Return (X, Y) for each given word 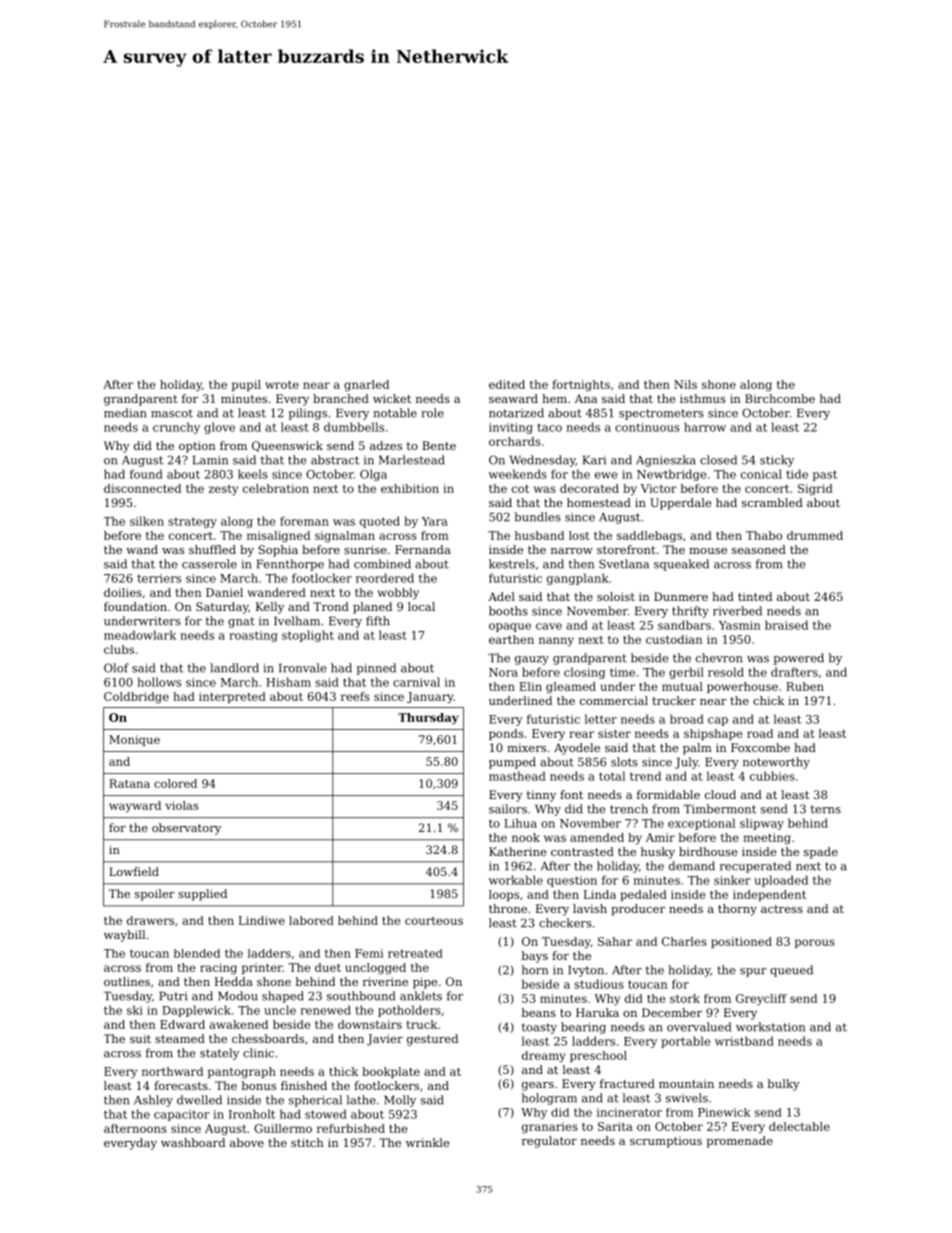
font (571, 794)
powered (799, 659)
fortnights (581, 386)
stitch (307, 1142)
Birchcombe (780, 398)
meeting (767, 839)
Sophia (278, 551)
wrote (282, 385)
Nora (503, 672)
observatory (186, 829)
